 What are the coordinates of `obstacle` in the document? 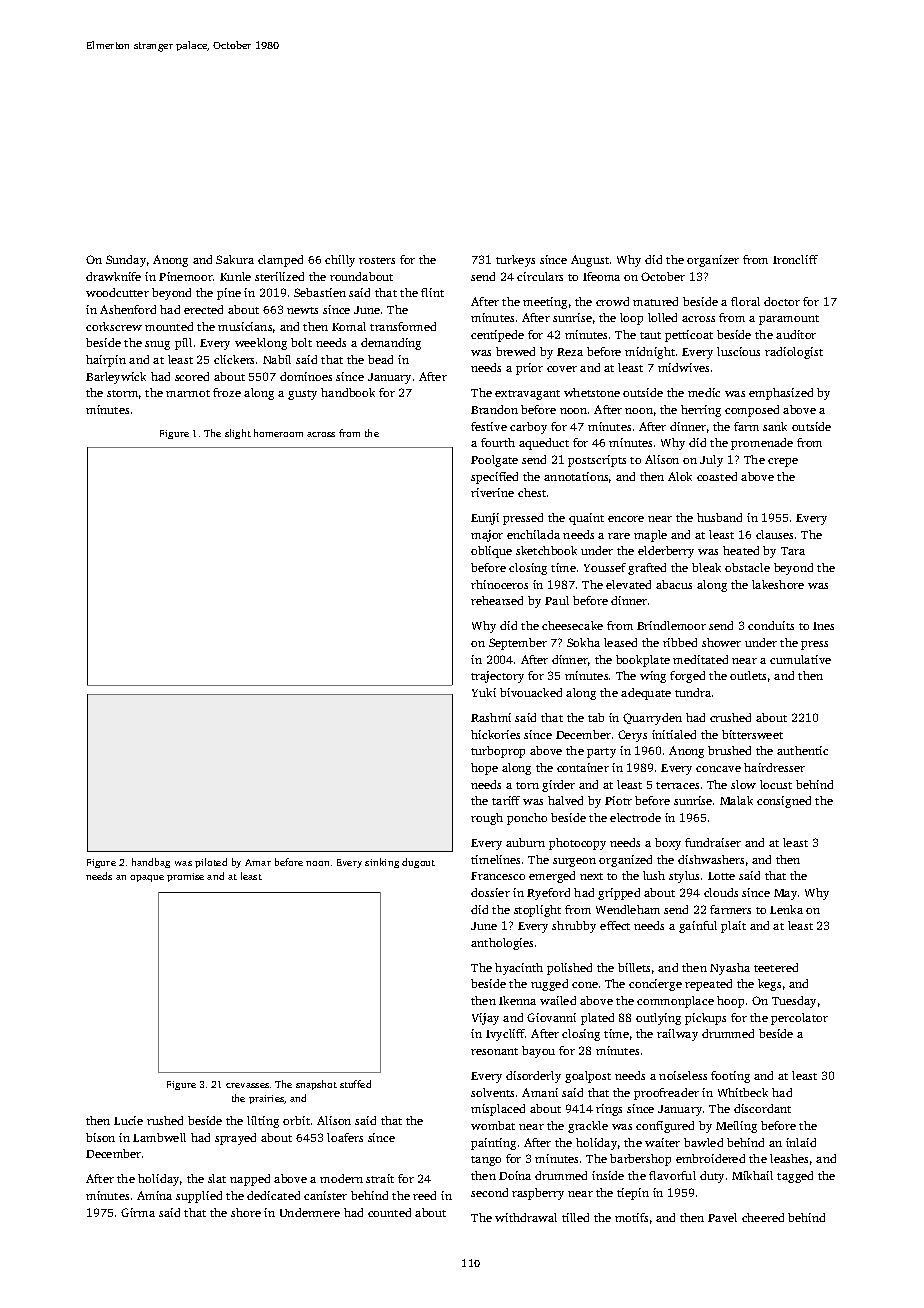 It's located at (747, 567).
